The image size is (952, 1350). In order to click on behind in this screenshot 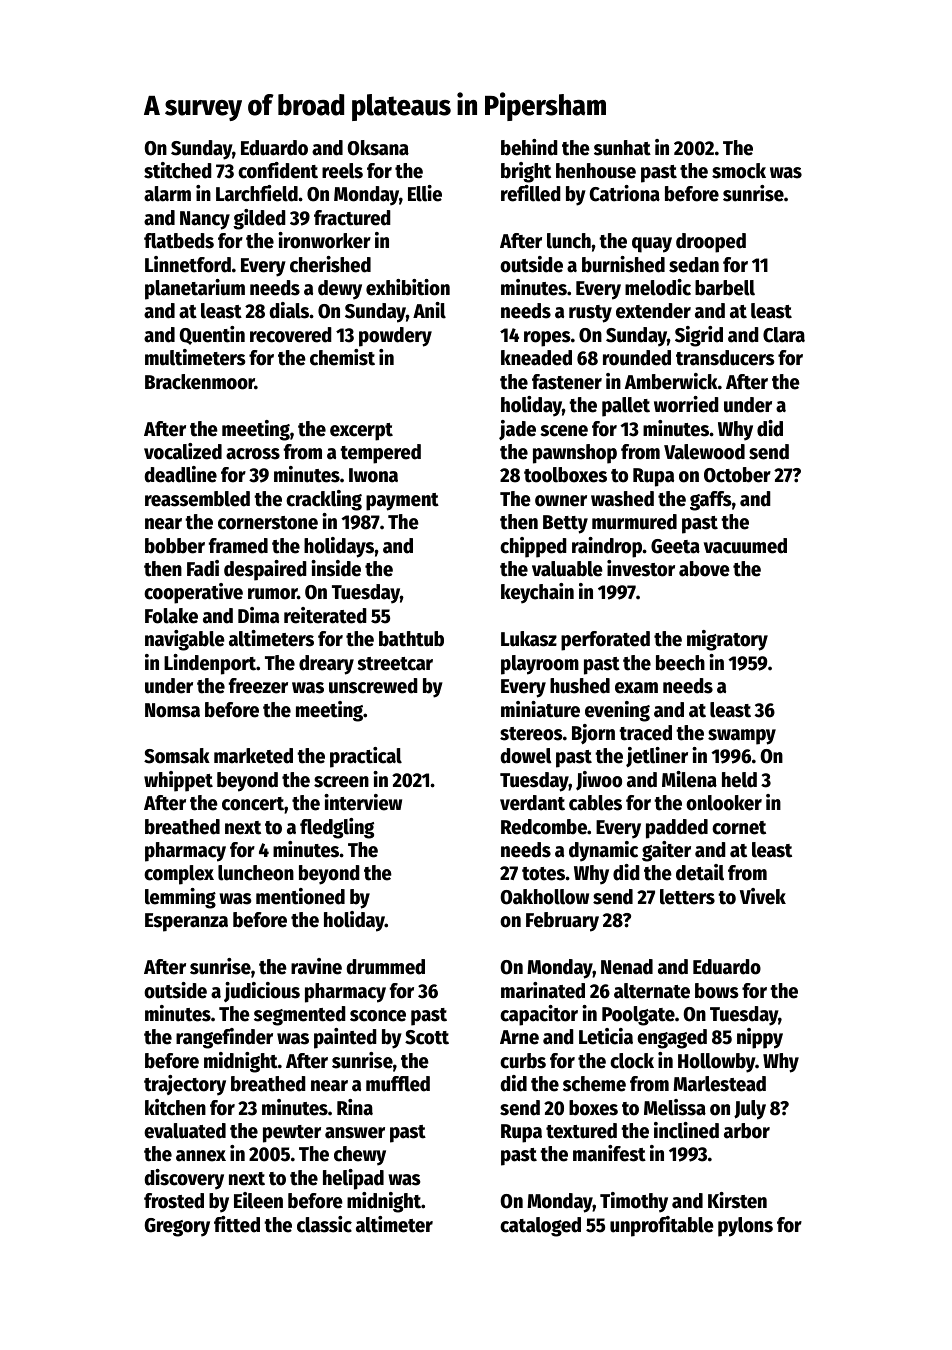, I will do `click(529, 147)`.
